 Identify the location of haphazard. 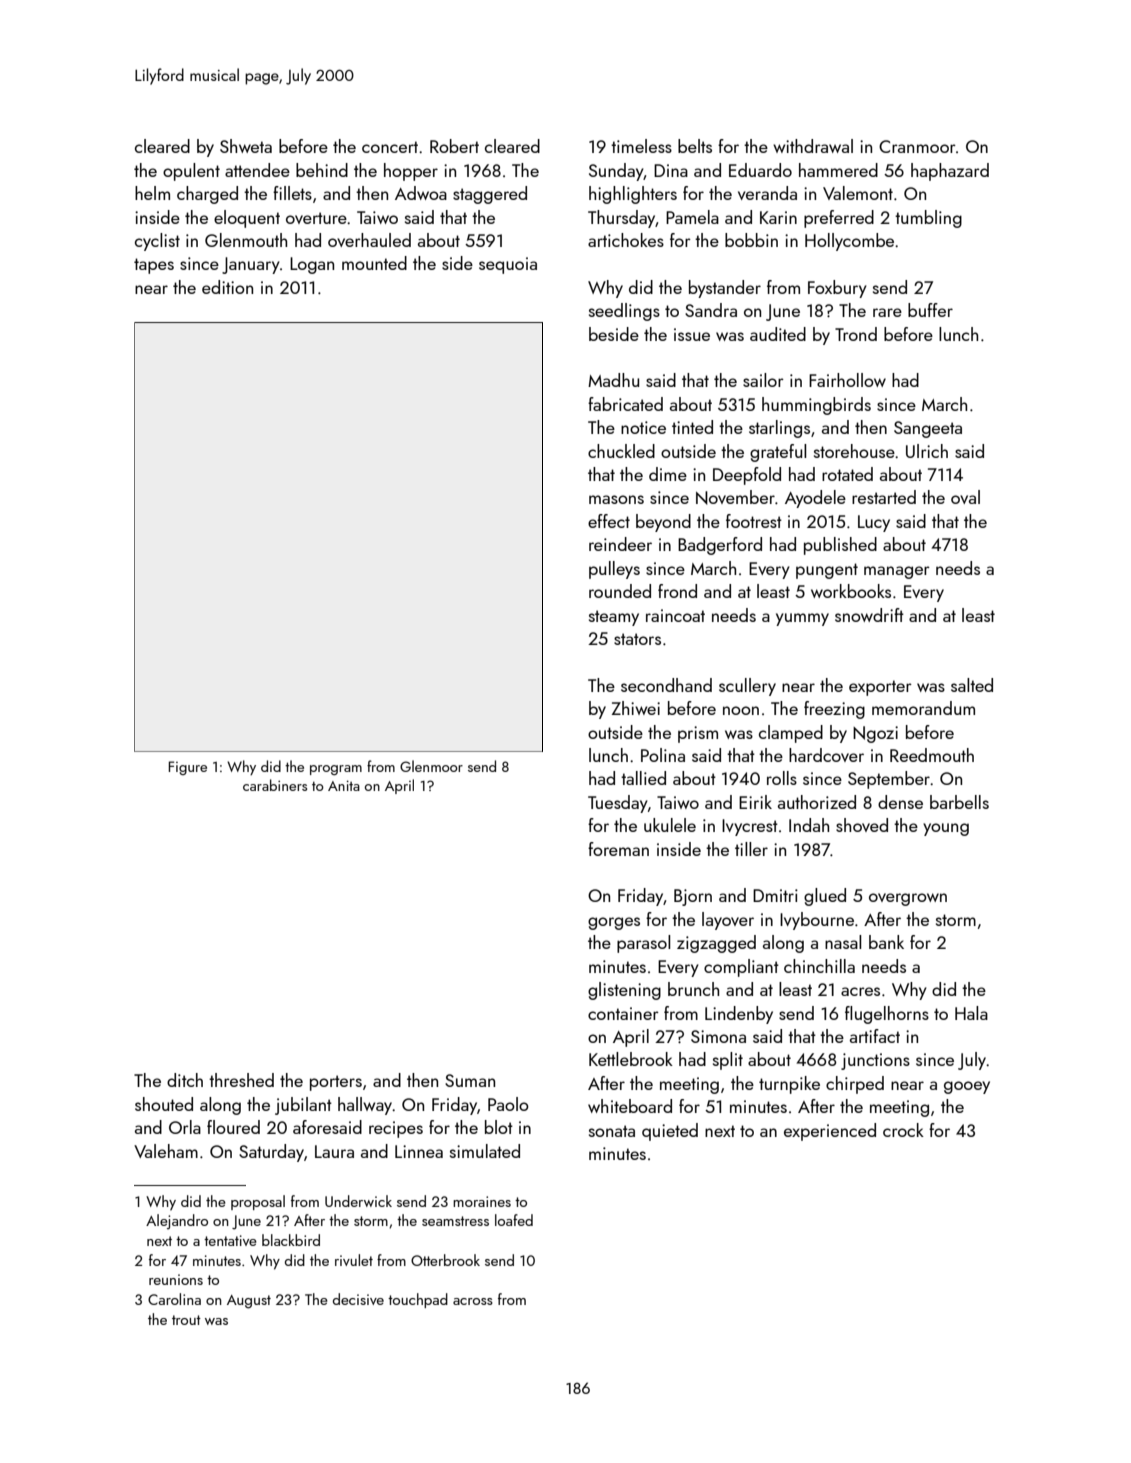
(950, 172).
